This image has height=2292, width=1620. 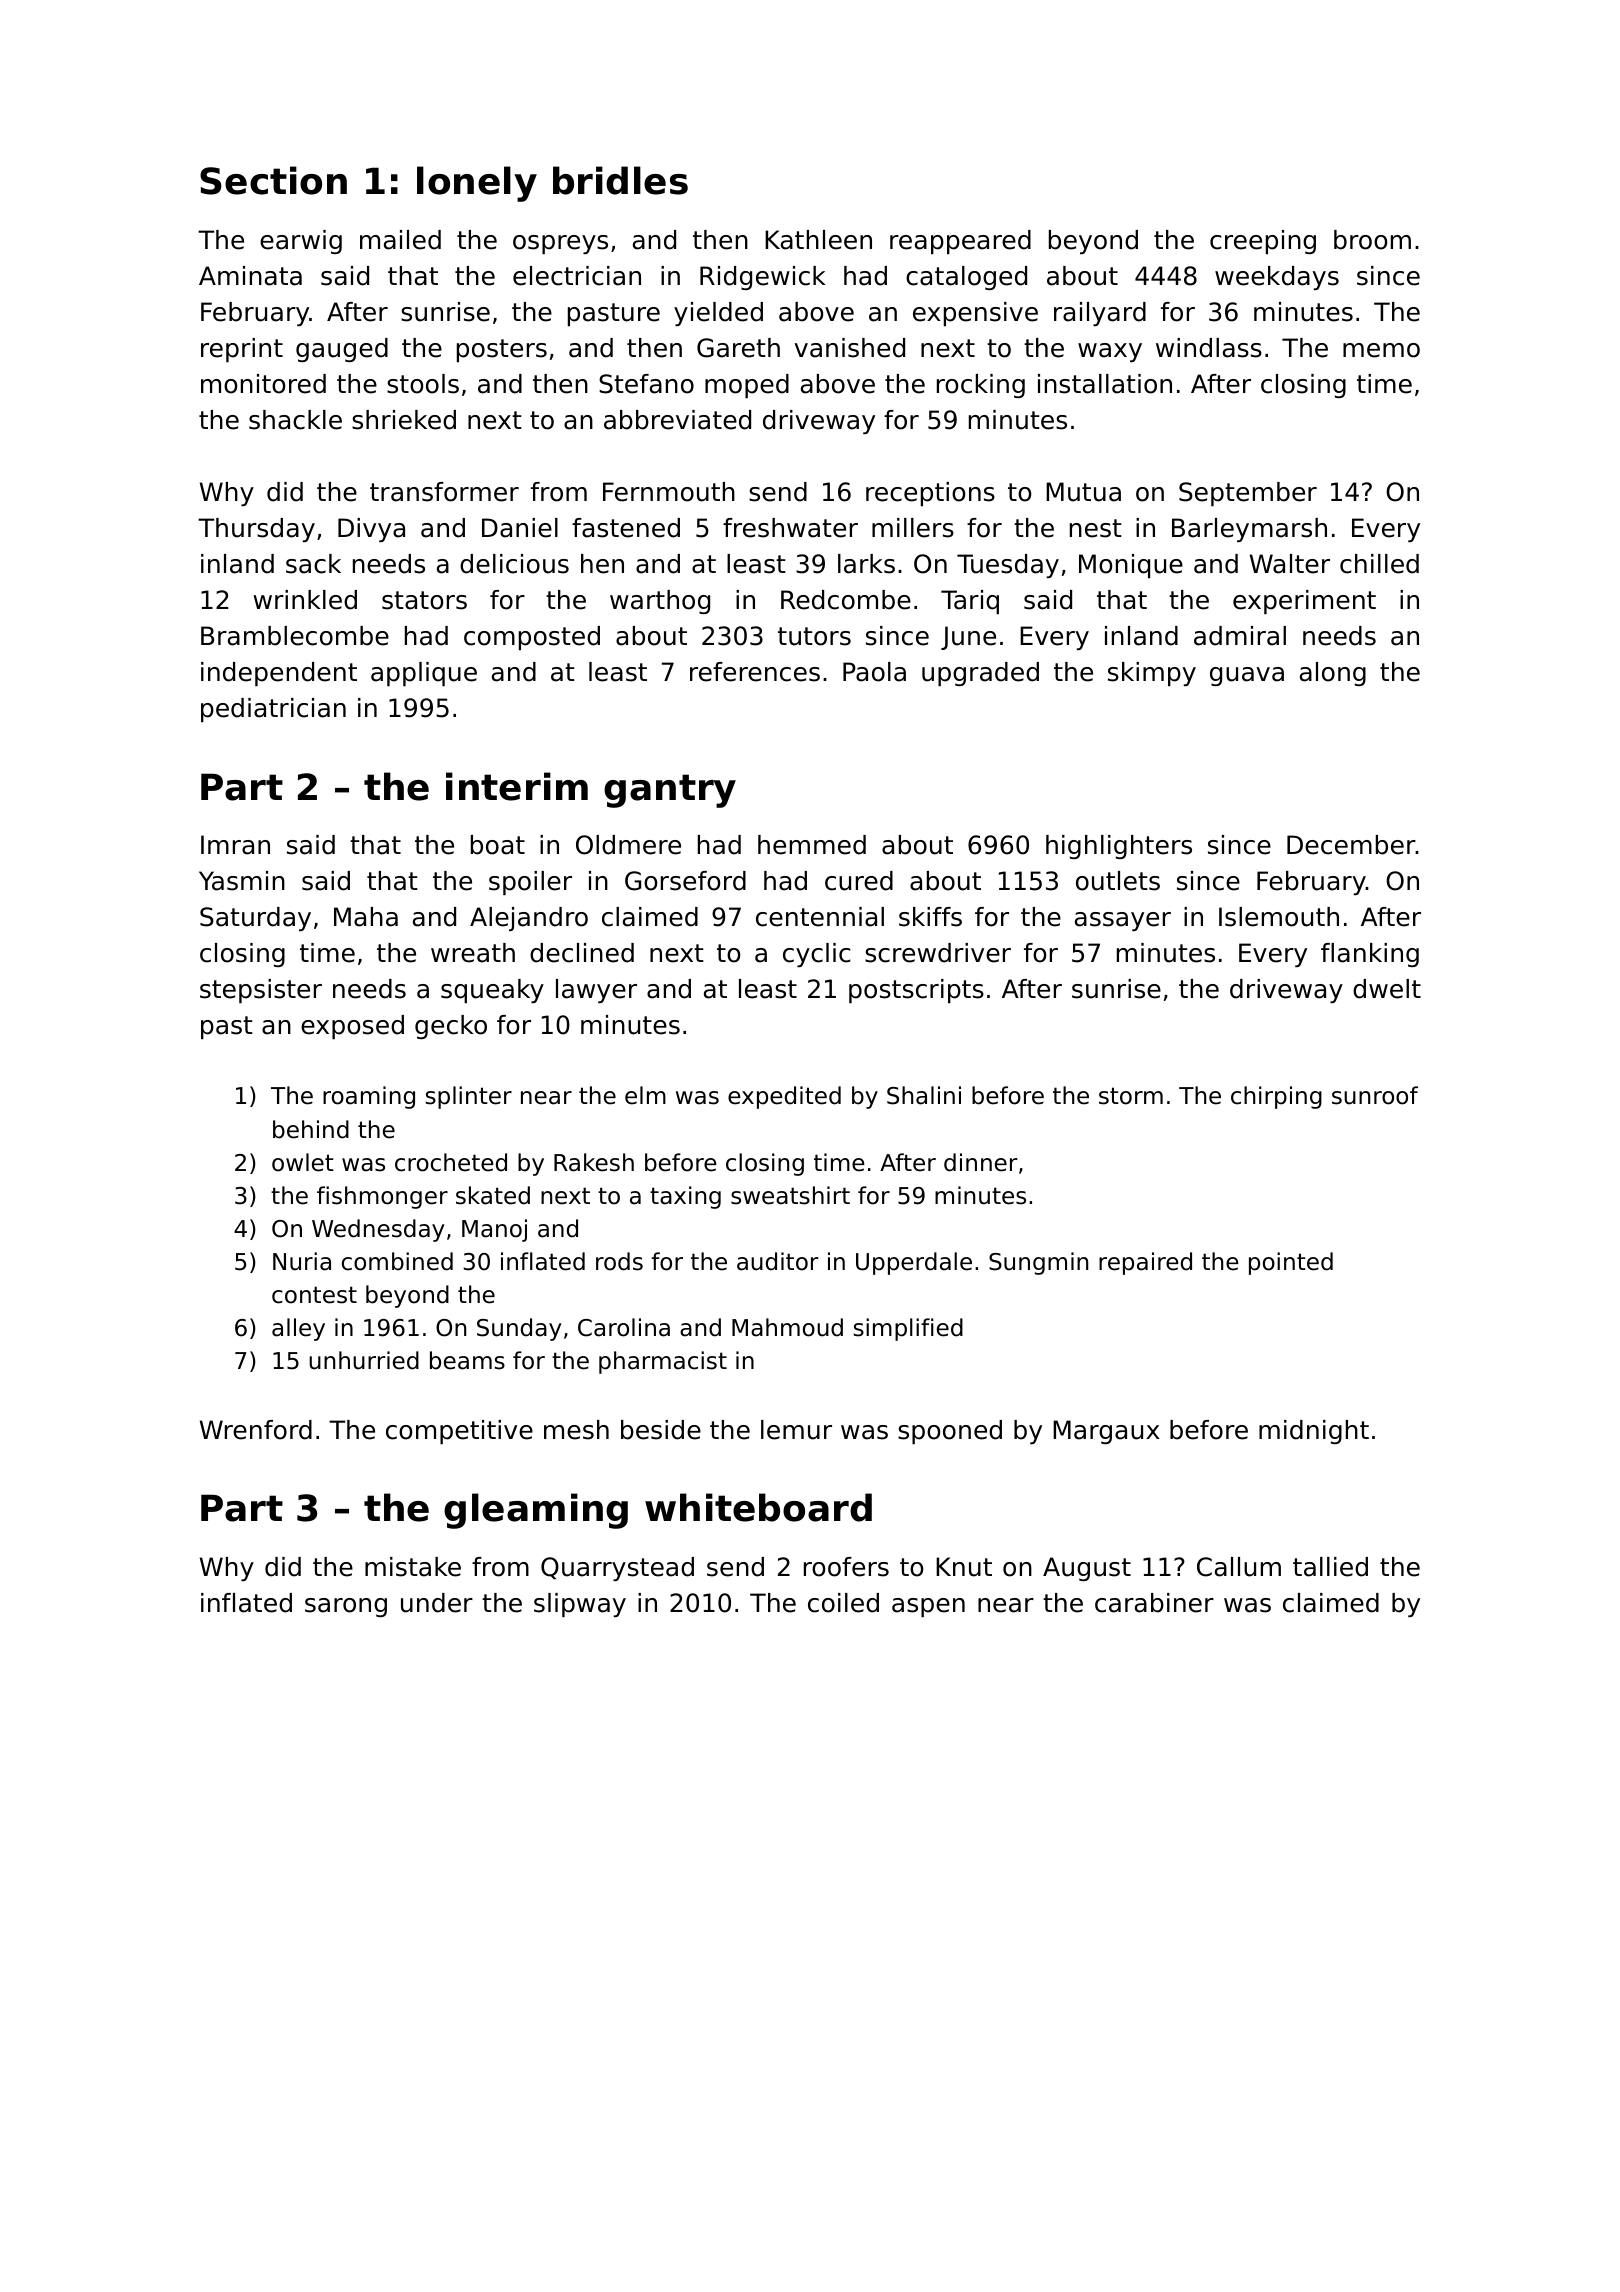 I want to click on Section, so click(x=273, y=180).
